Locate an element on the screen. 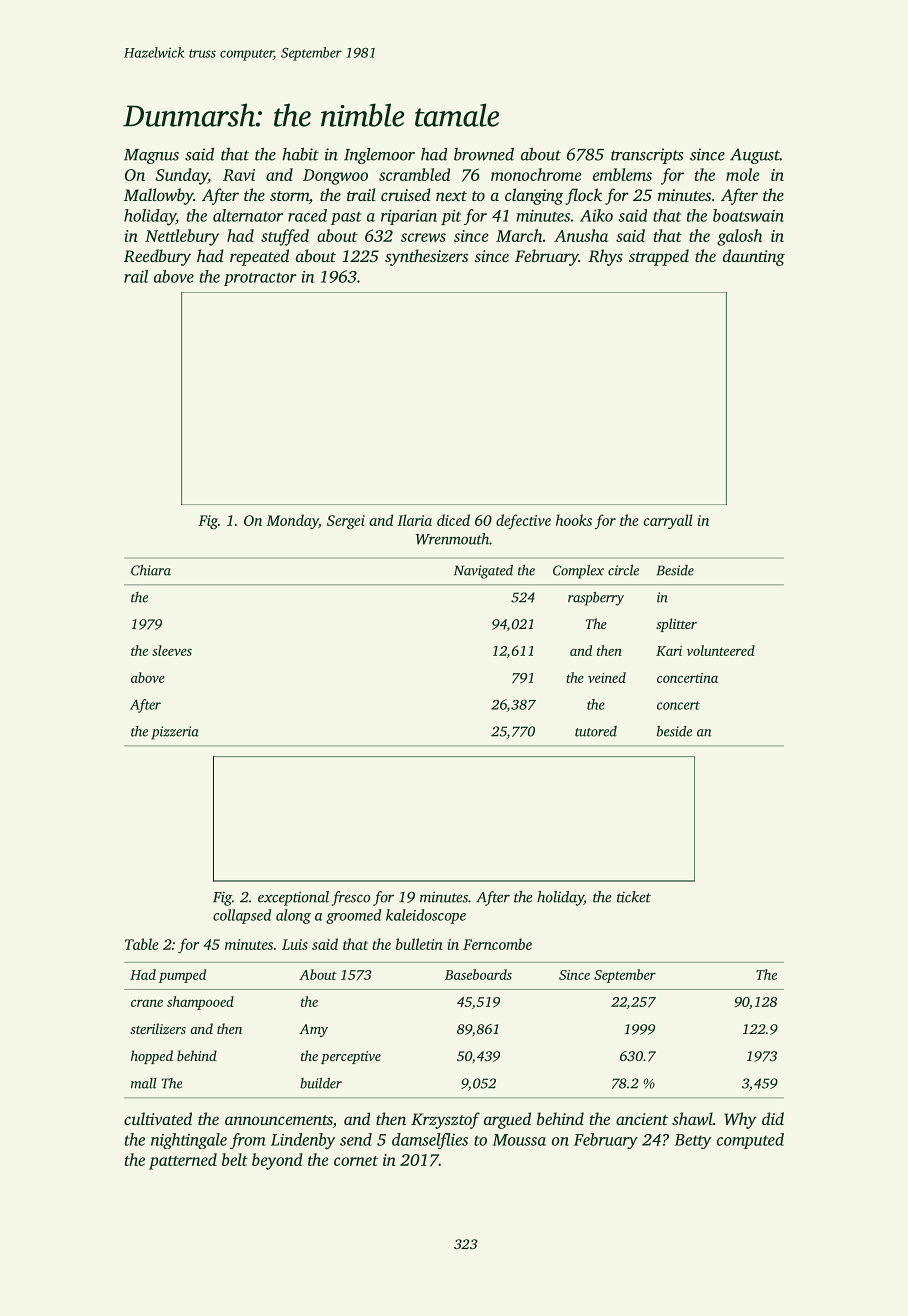  August is located at coordinates (755, 156).
